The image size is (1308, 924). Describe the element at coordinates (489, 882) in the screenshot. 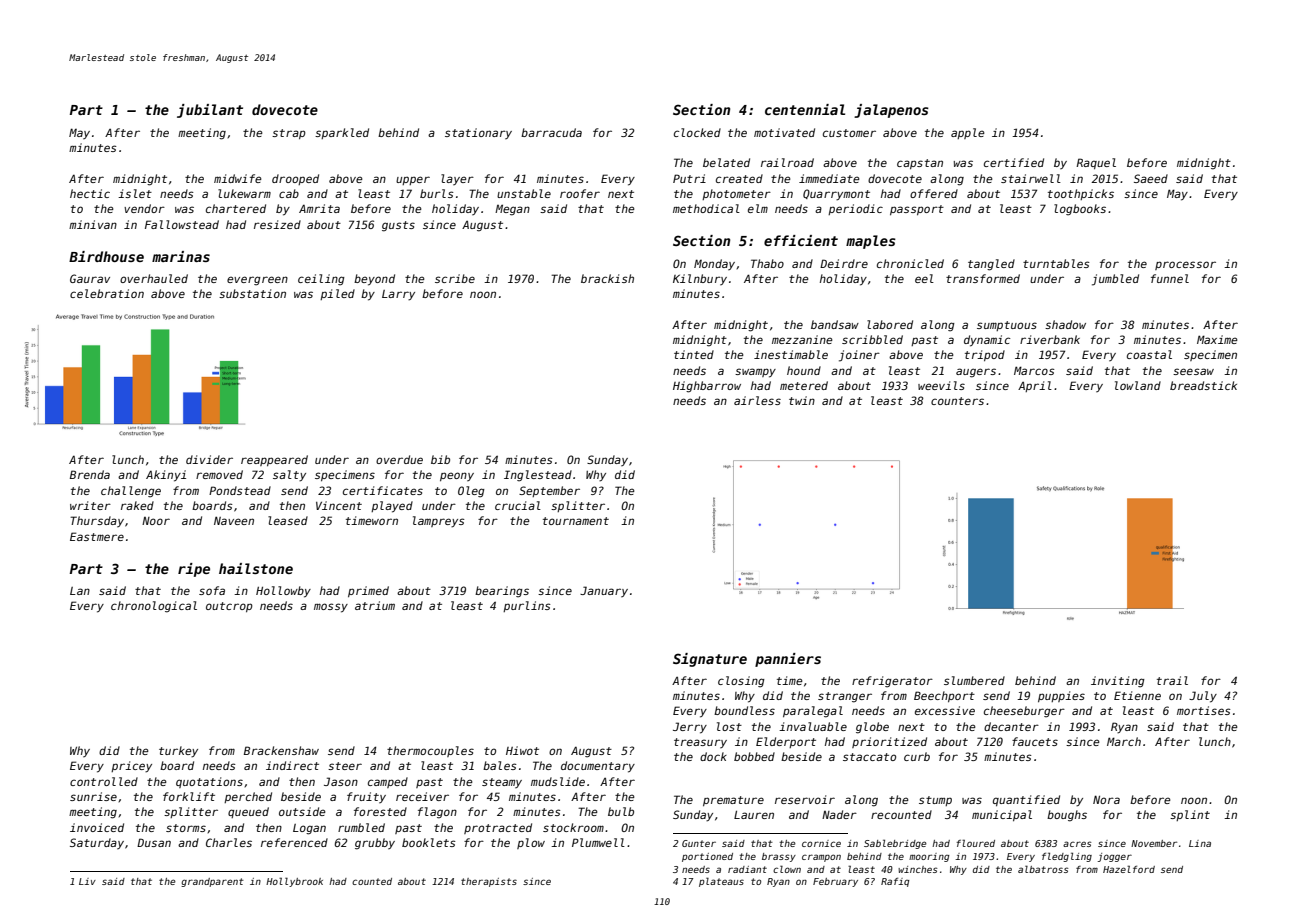

I see `therapists` at that location.
